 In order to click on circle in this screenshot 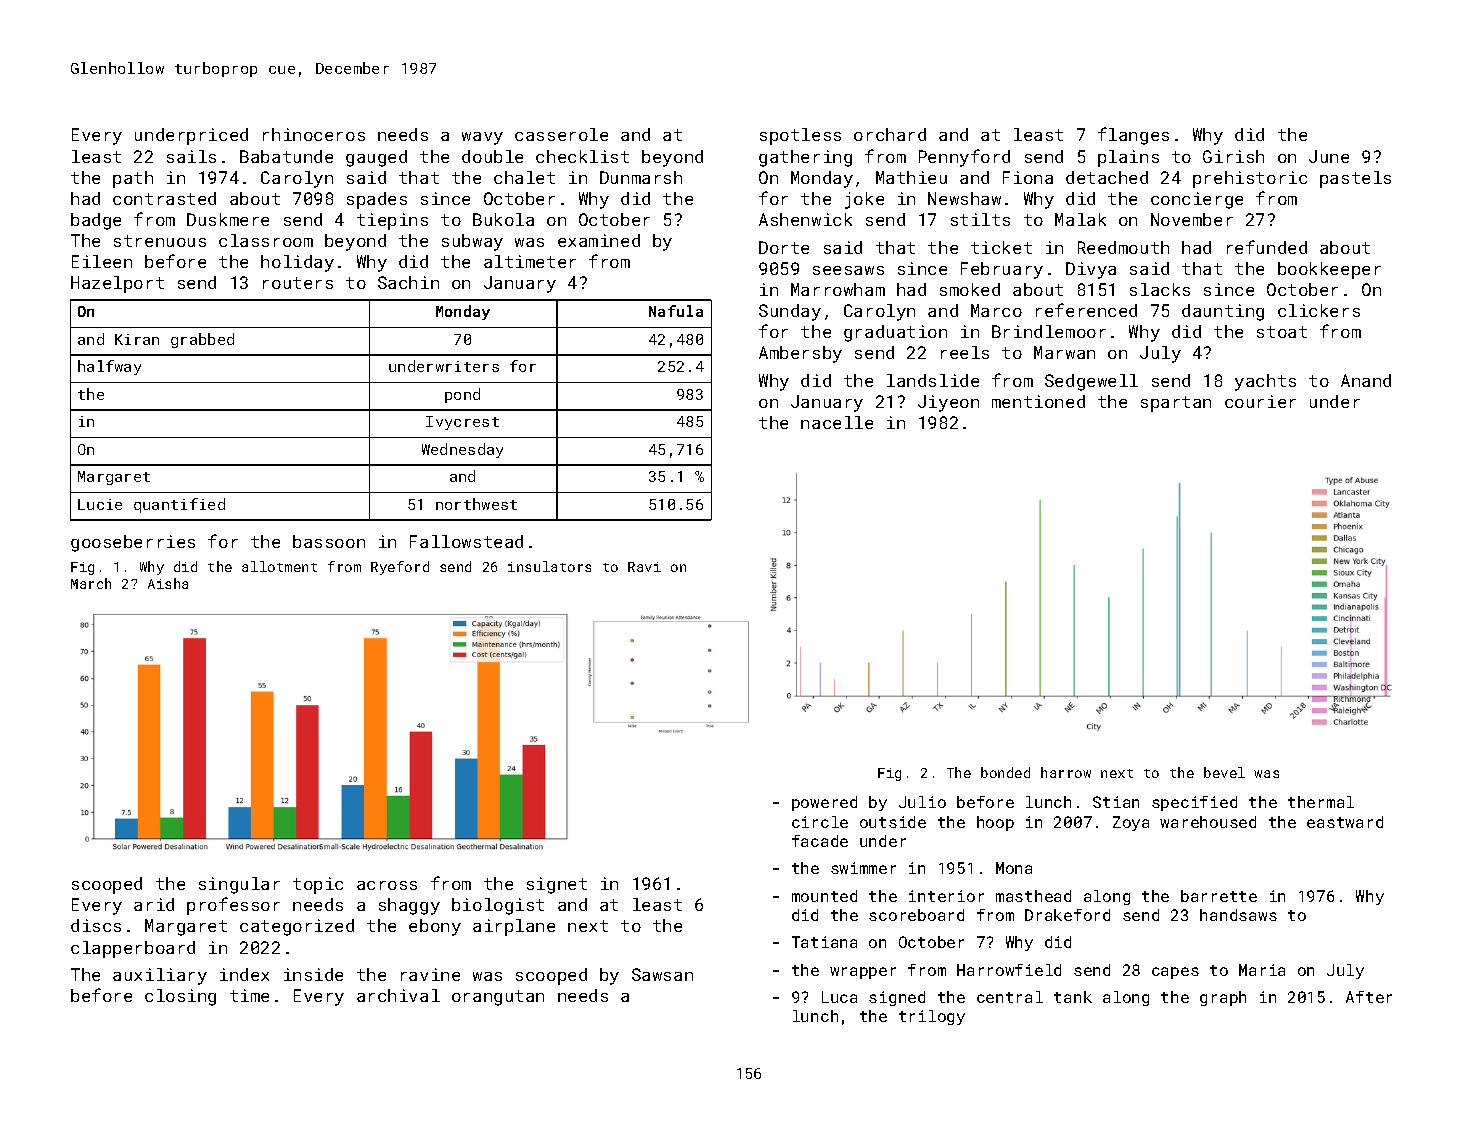, I will do `click(820, 822)`.
